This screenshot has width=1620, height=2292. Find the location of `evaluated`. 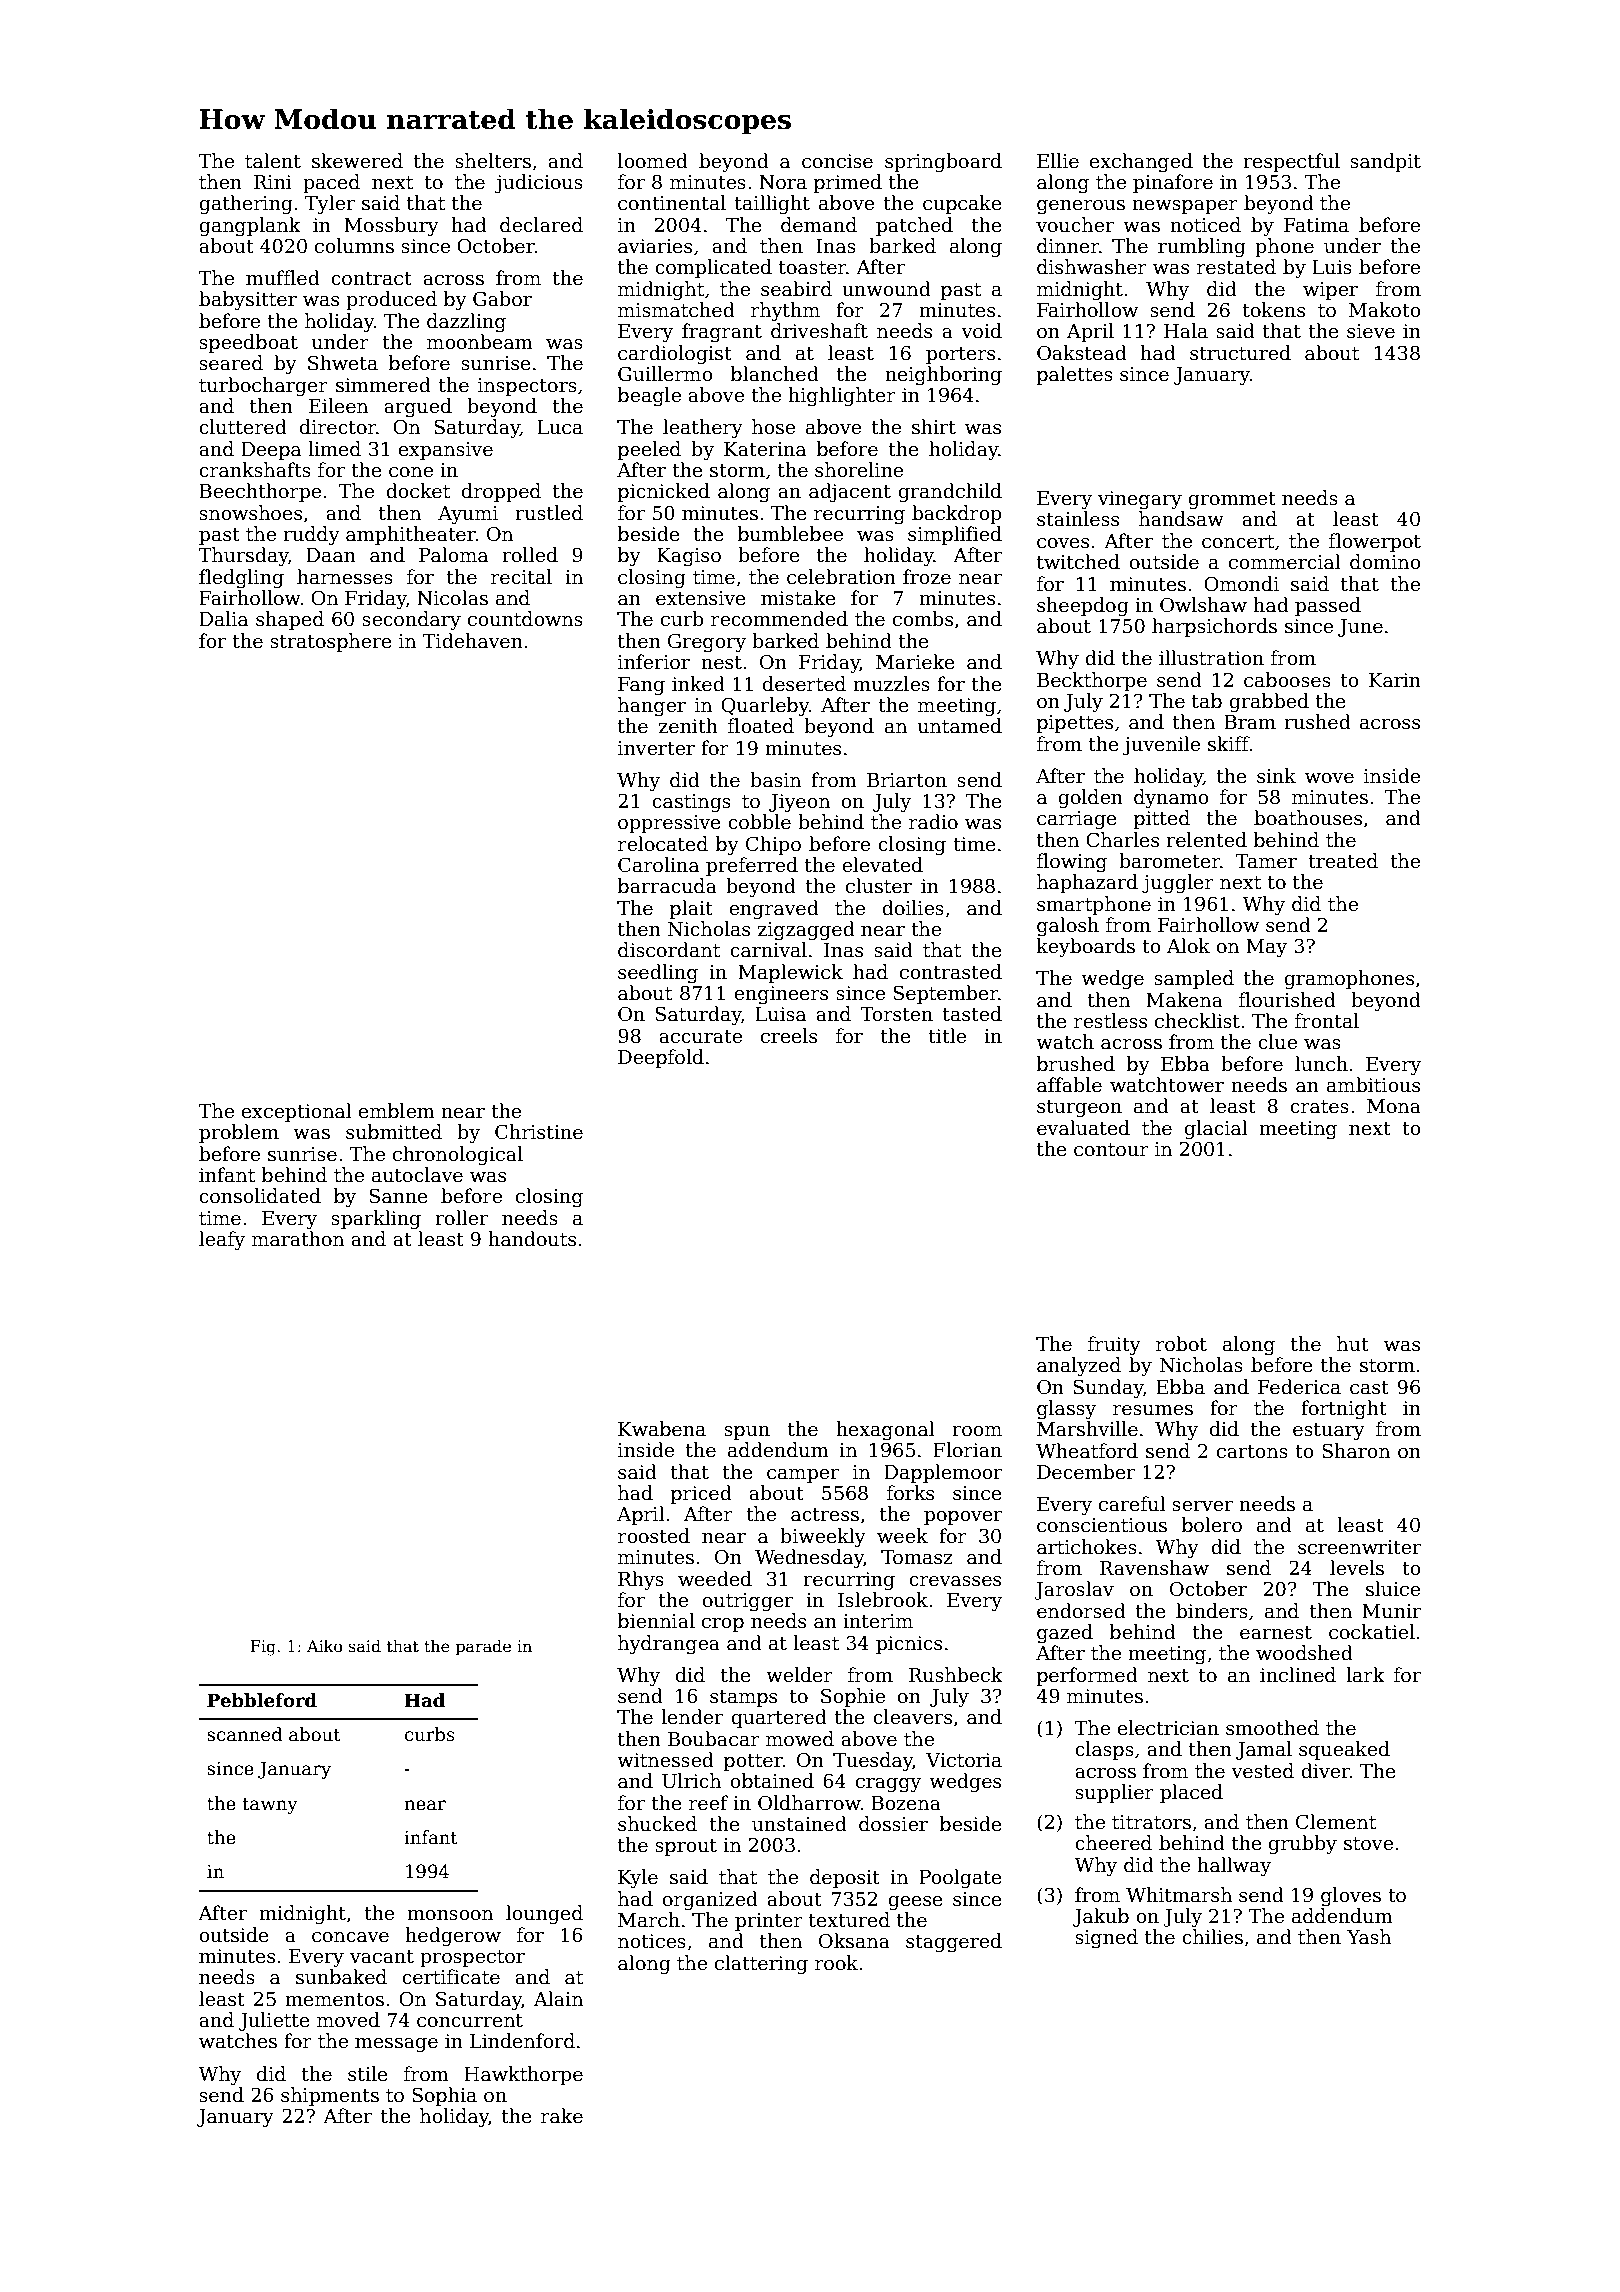

evaluated is located at coordinates (1083, 1128).
